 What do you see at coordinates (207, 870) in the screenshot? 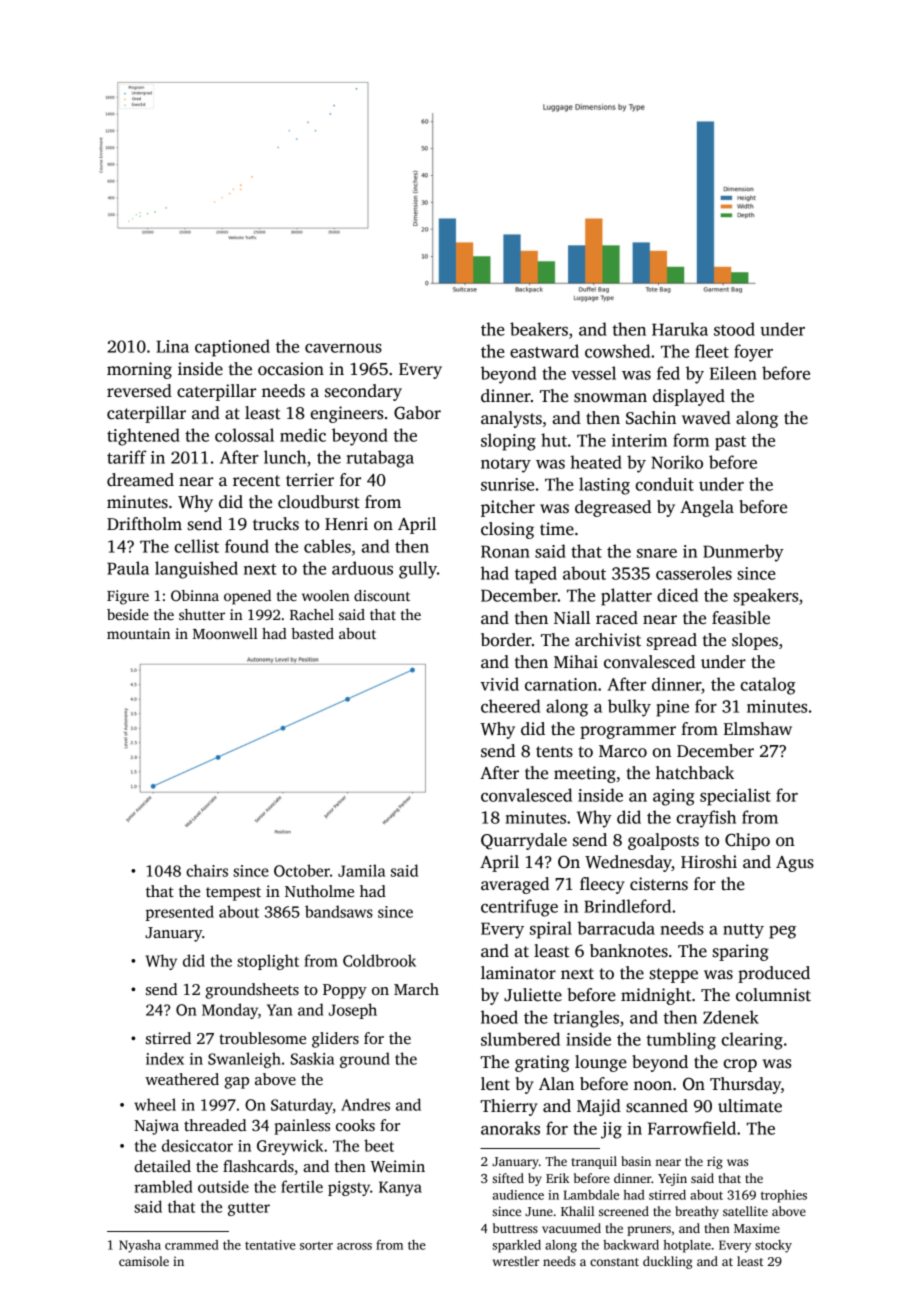
I see `chairs` at bounding box center [207, 870].
